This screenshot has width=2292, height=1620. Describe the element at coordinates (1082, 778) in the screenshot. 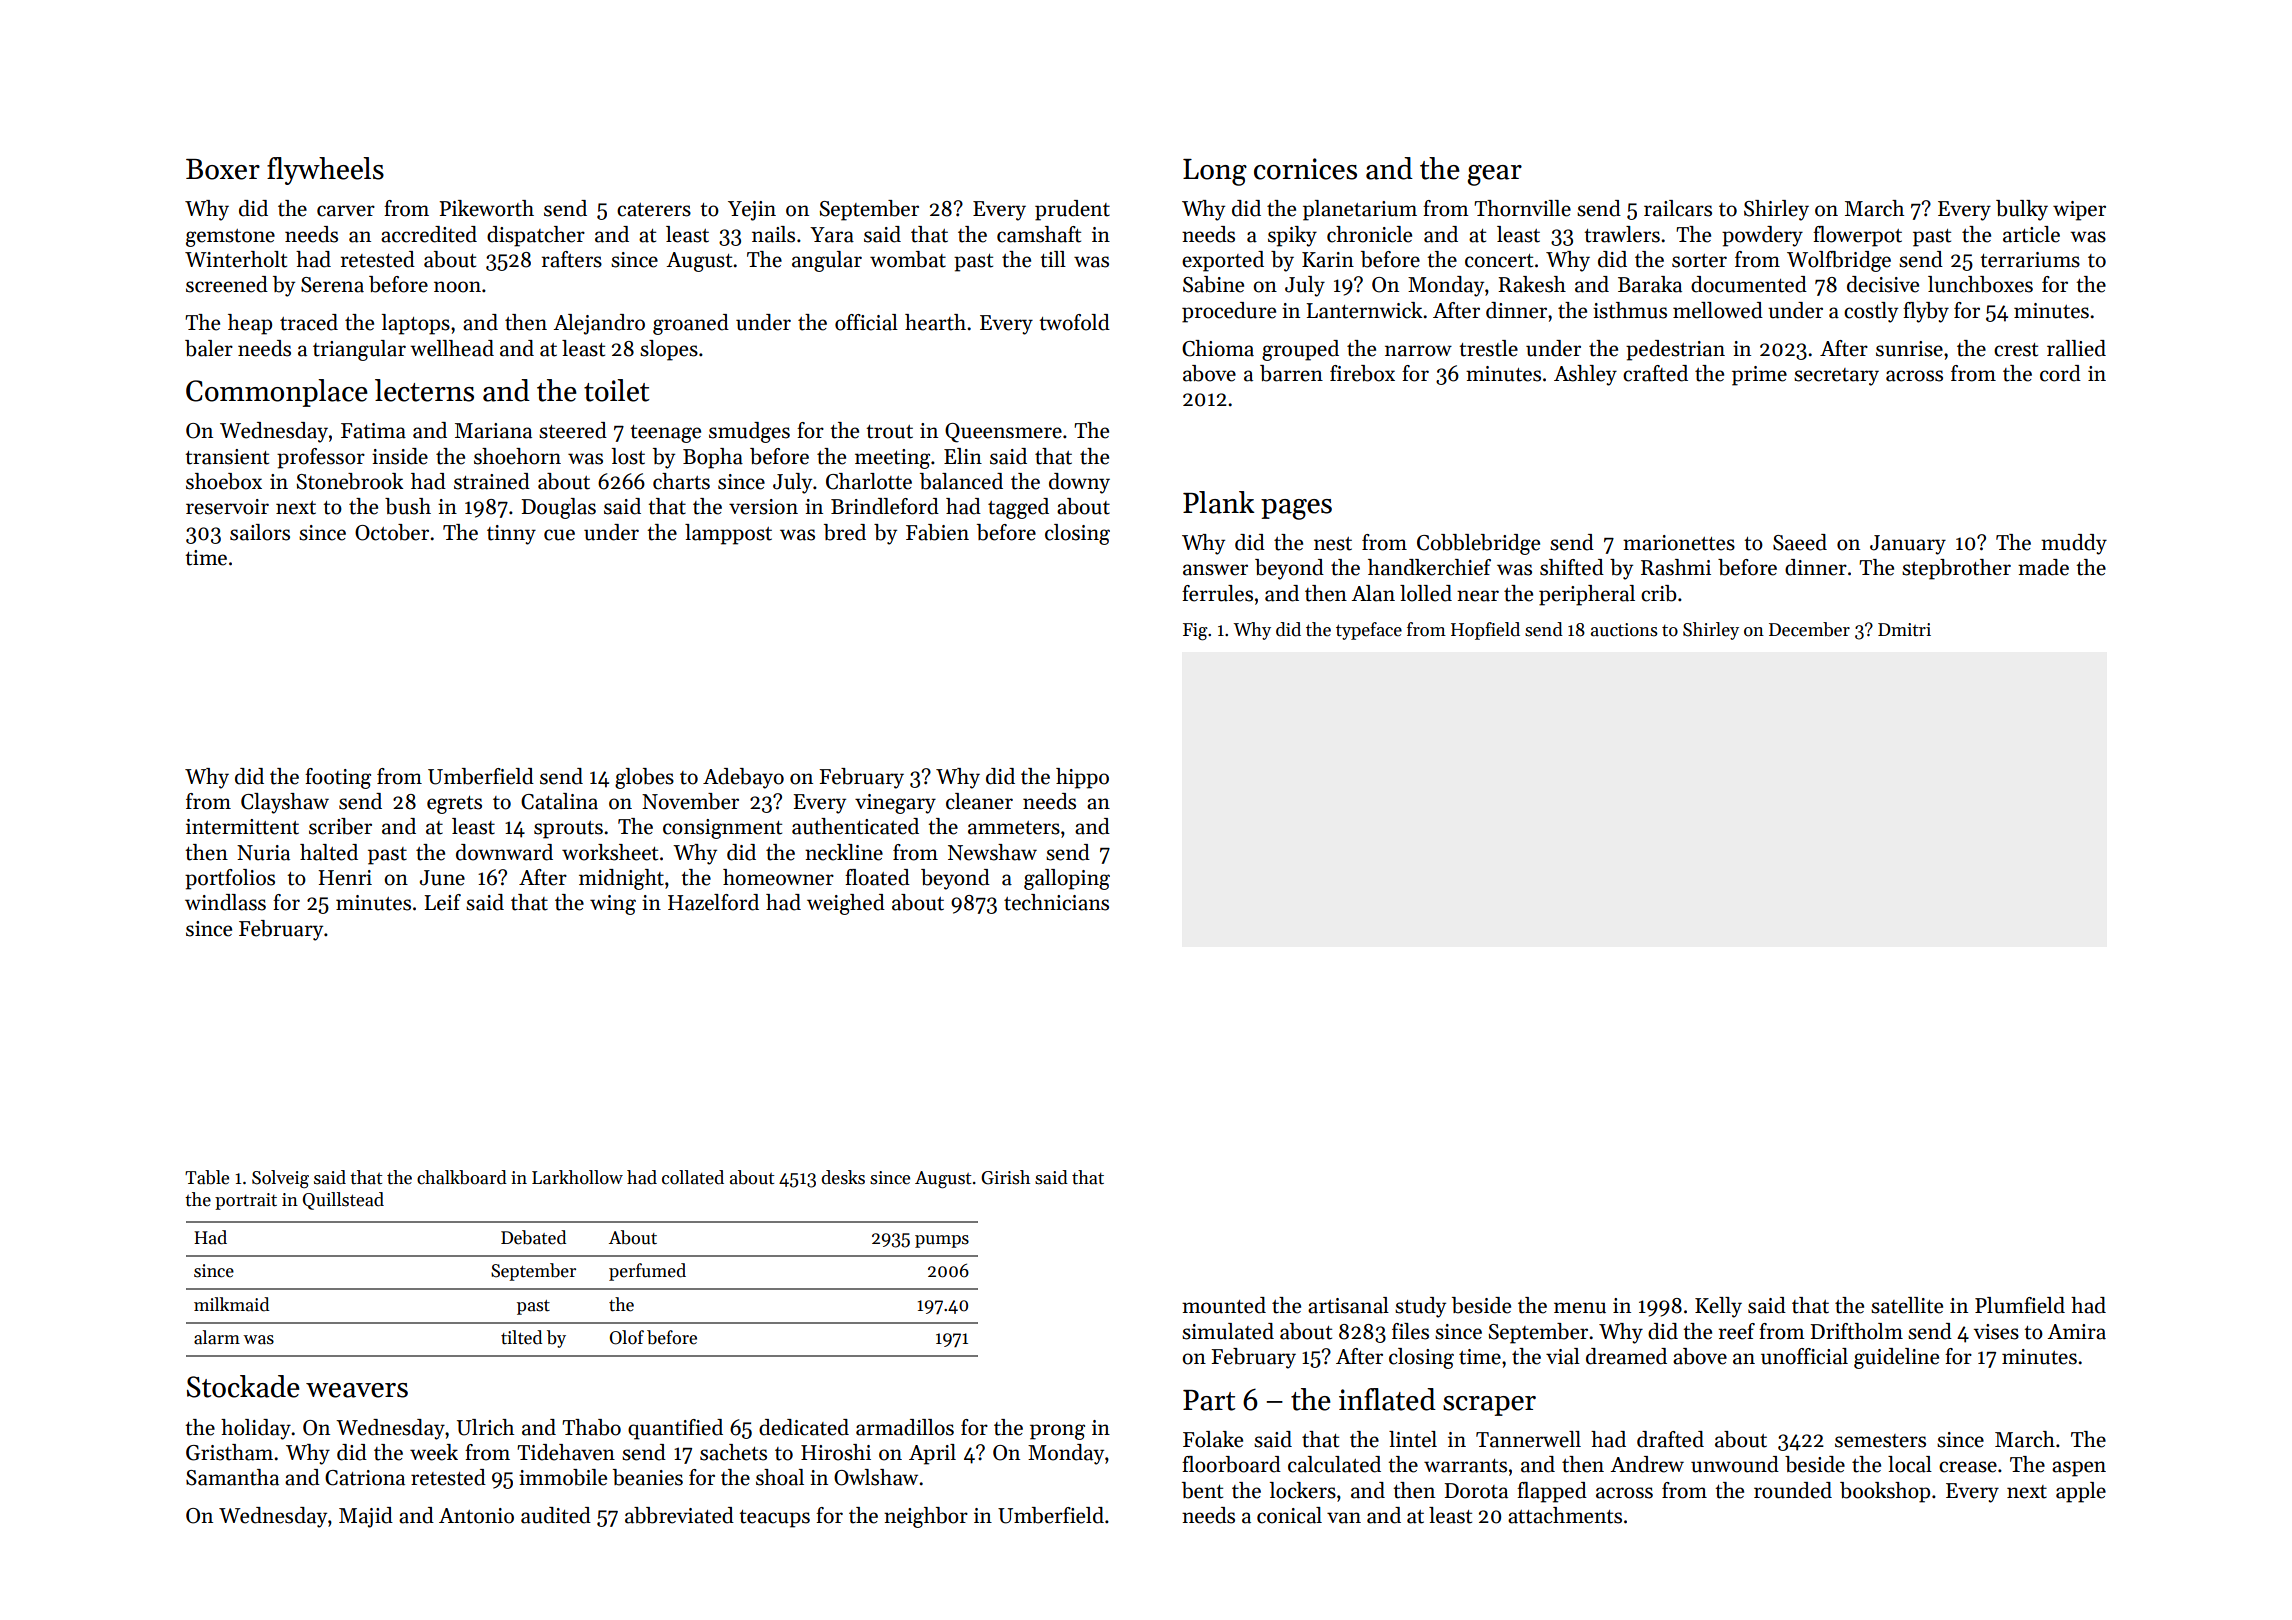

I see `hippo` at that location.
